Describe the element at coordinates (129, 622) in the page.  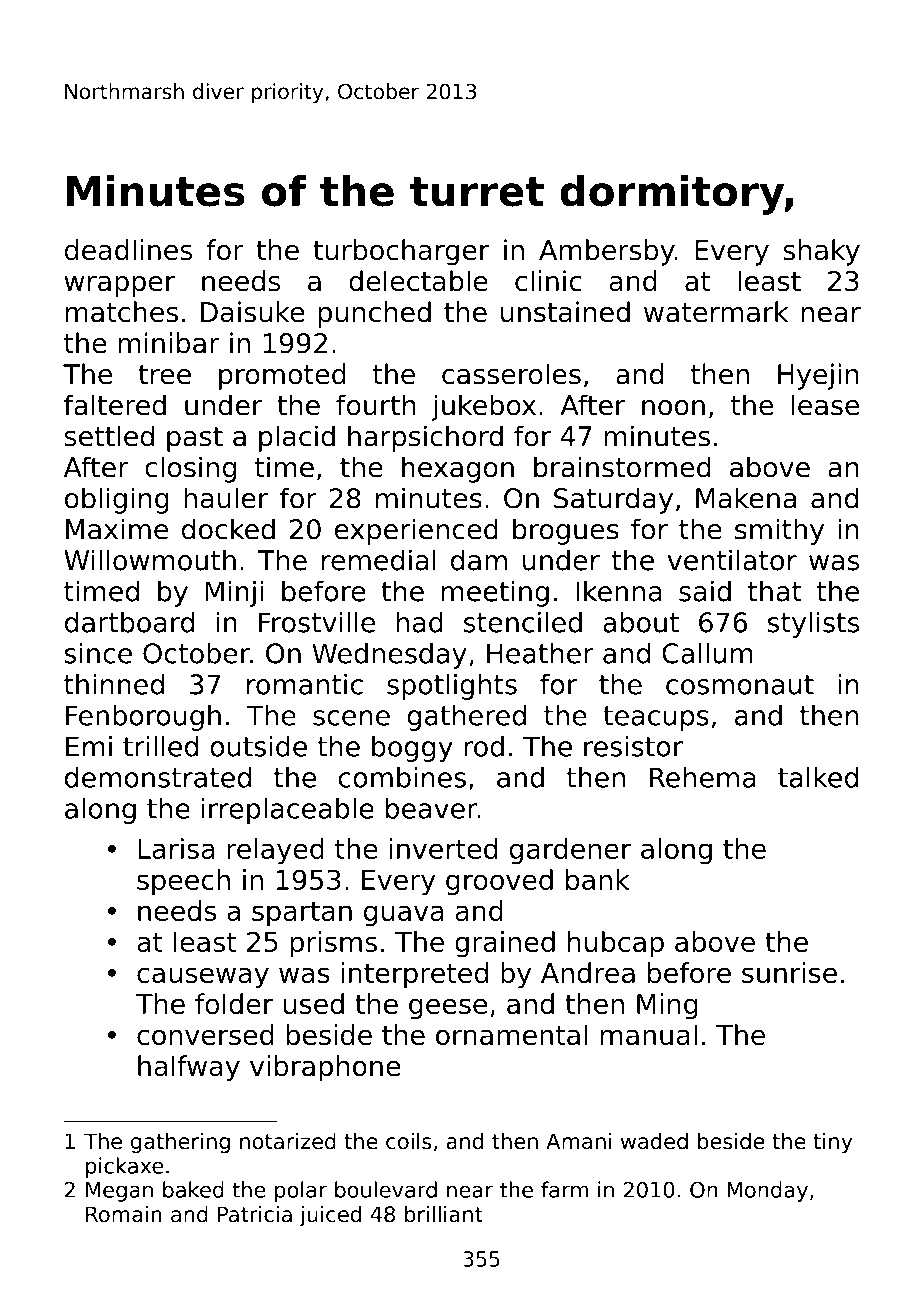
I see `dartboard` at that location.
